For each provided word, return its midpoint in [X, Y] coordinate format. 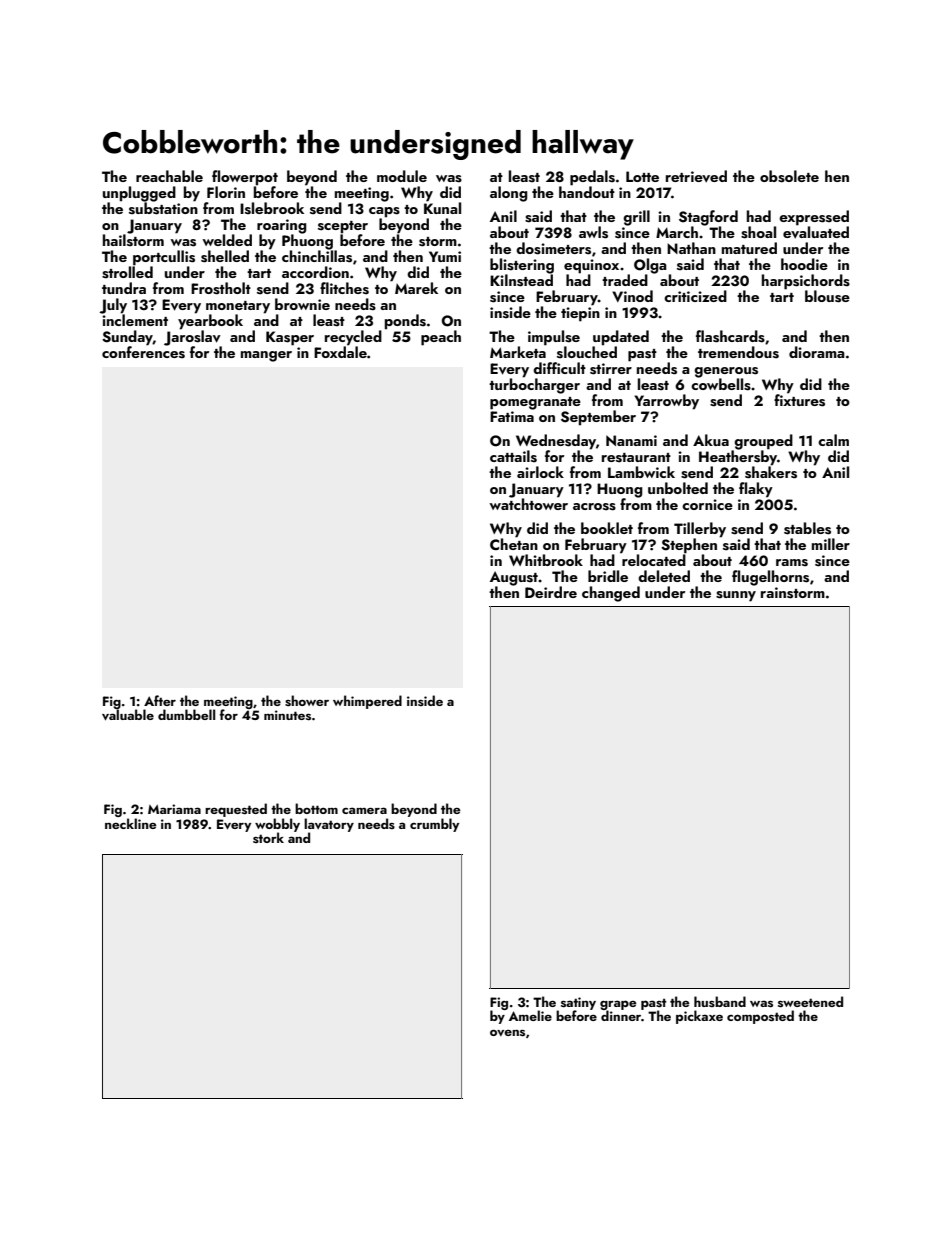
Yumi [445, 256]
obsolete [789, 176]
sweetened [810, 1002]
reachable [169, 176]
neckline [130, 823]
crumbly [434, 825]
